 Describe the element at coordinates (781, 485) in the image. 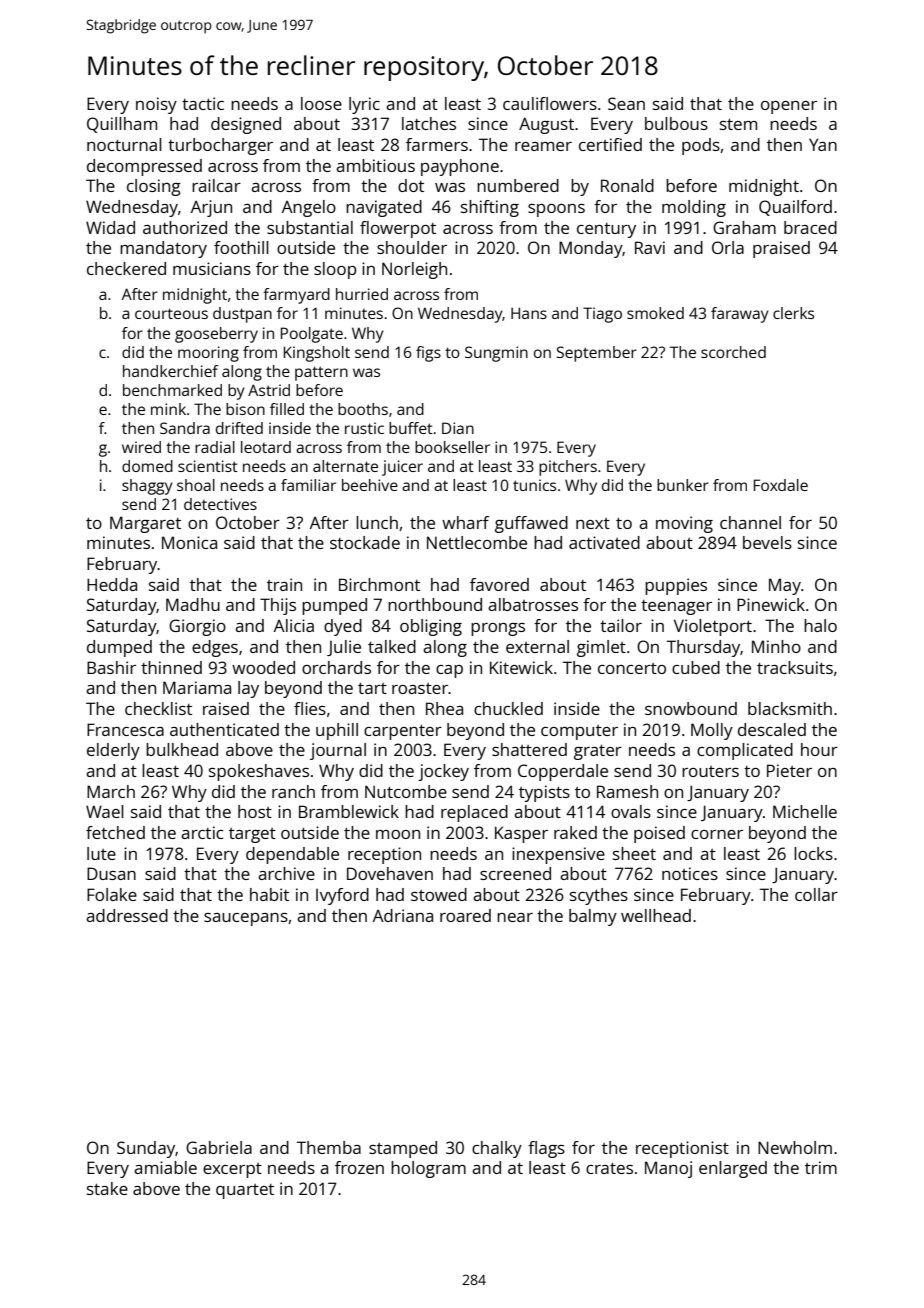

I see `Foxdale` at that location.
